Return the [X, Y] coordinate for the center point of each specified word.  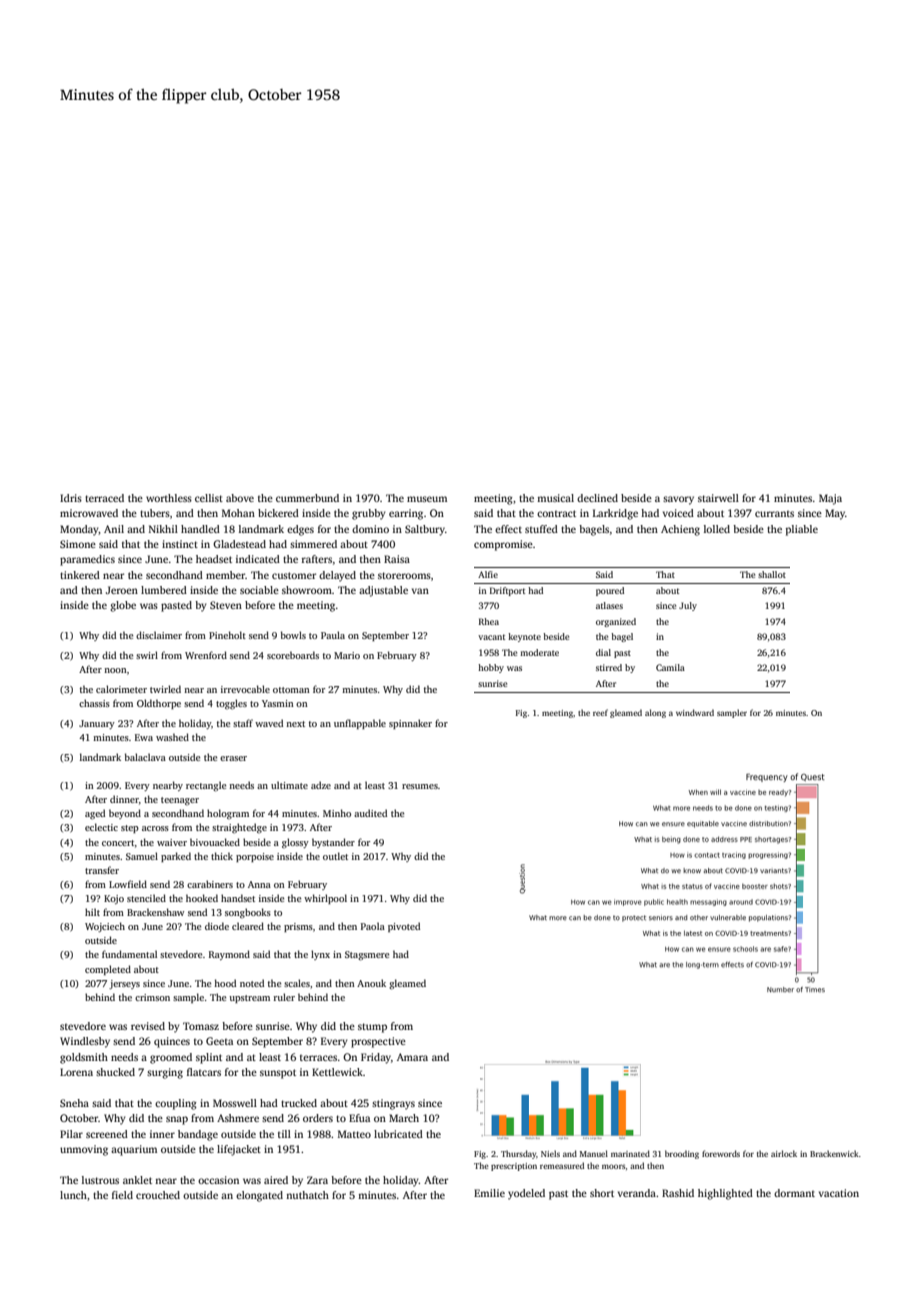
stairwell [718, 498]
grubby [369, 514]
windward [695, 712]
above [240, 498]
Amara [412, 1057]
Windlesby [85, 1042]
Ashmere [238, 1118]
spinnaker [410, 724]
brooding [682, 1154]
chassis [94, 703]
